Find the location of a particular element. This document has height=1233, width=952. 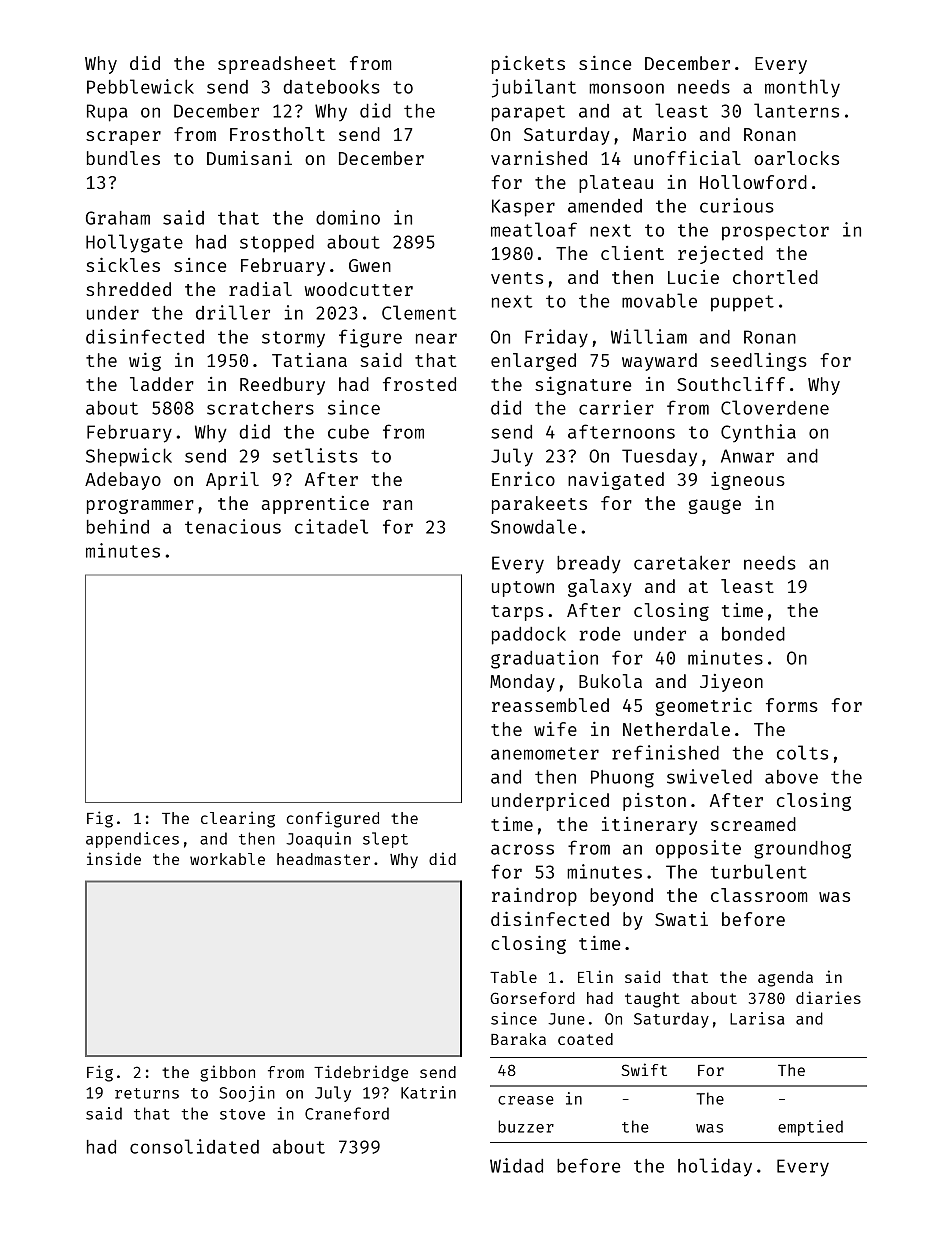

frosted is located at coordinates (419, 384).
